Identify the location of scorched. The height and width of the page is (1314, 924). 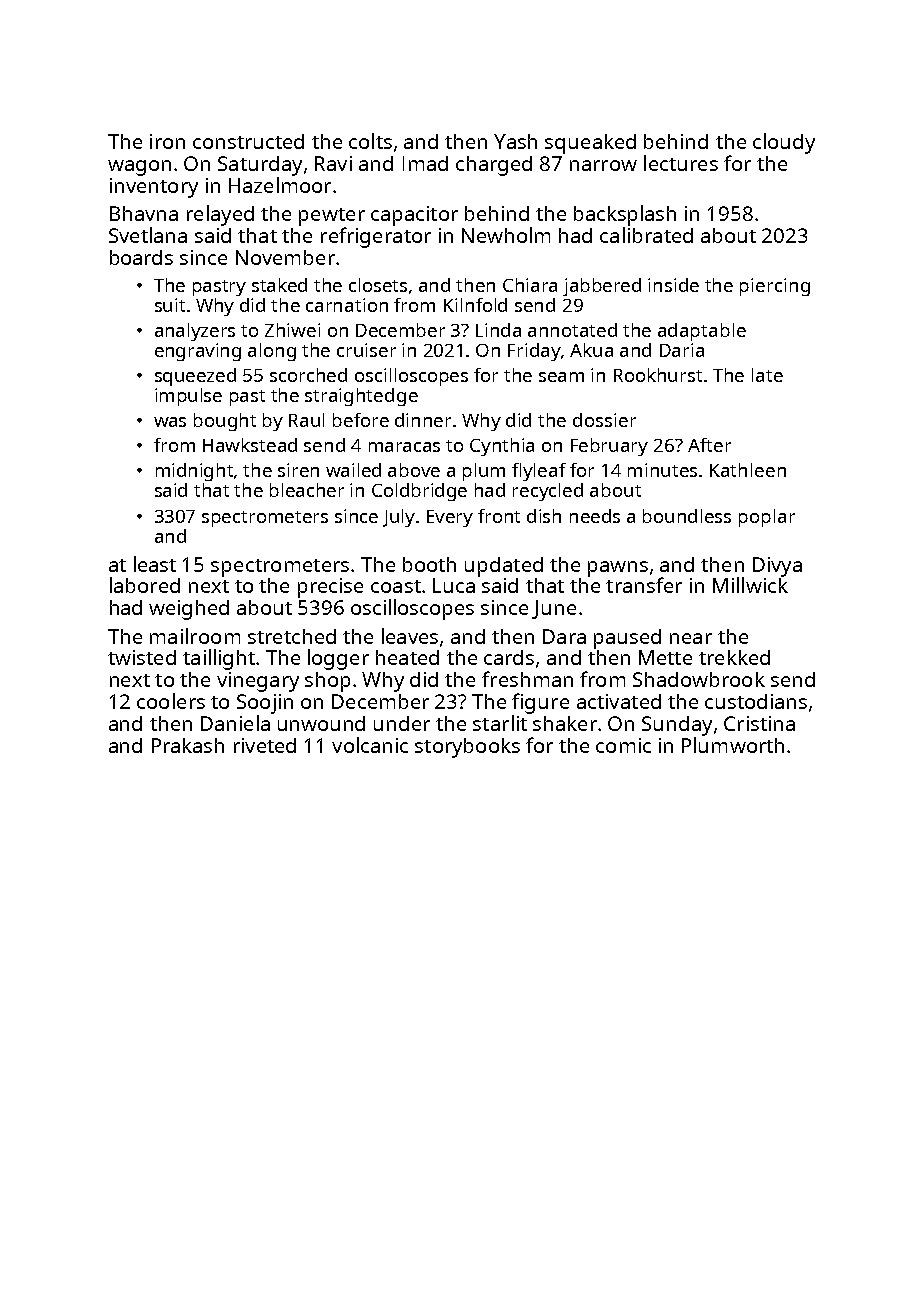
(308, 375).
